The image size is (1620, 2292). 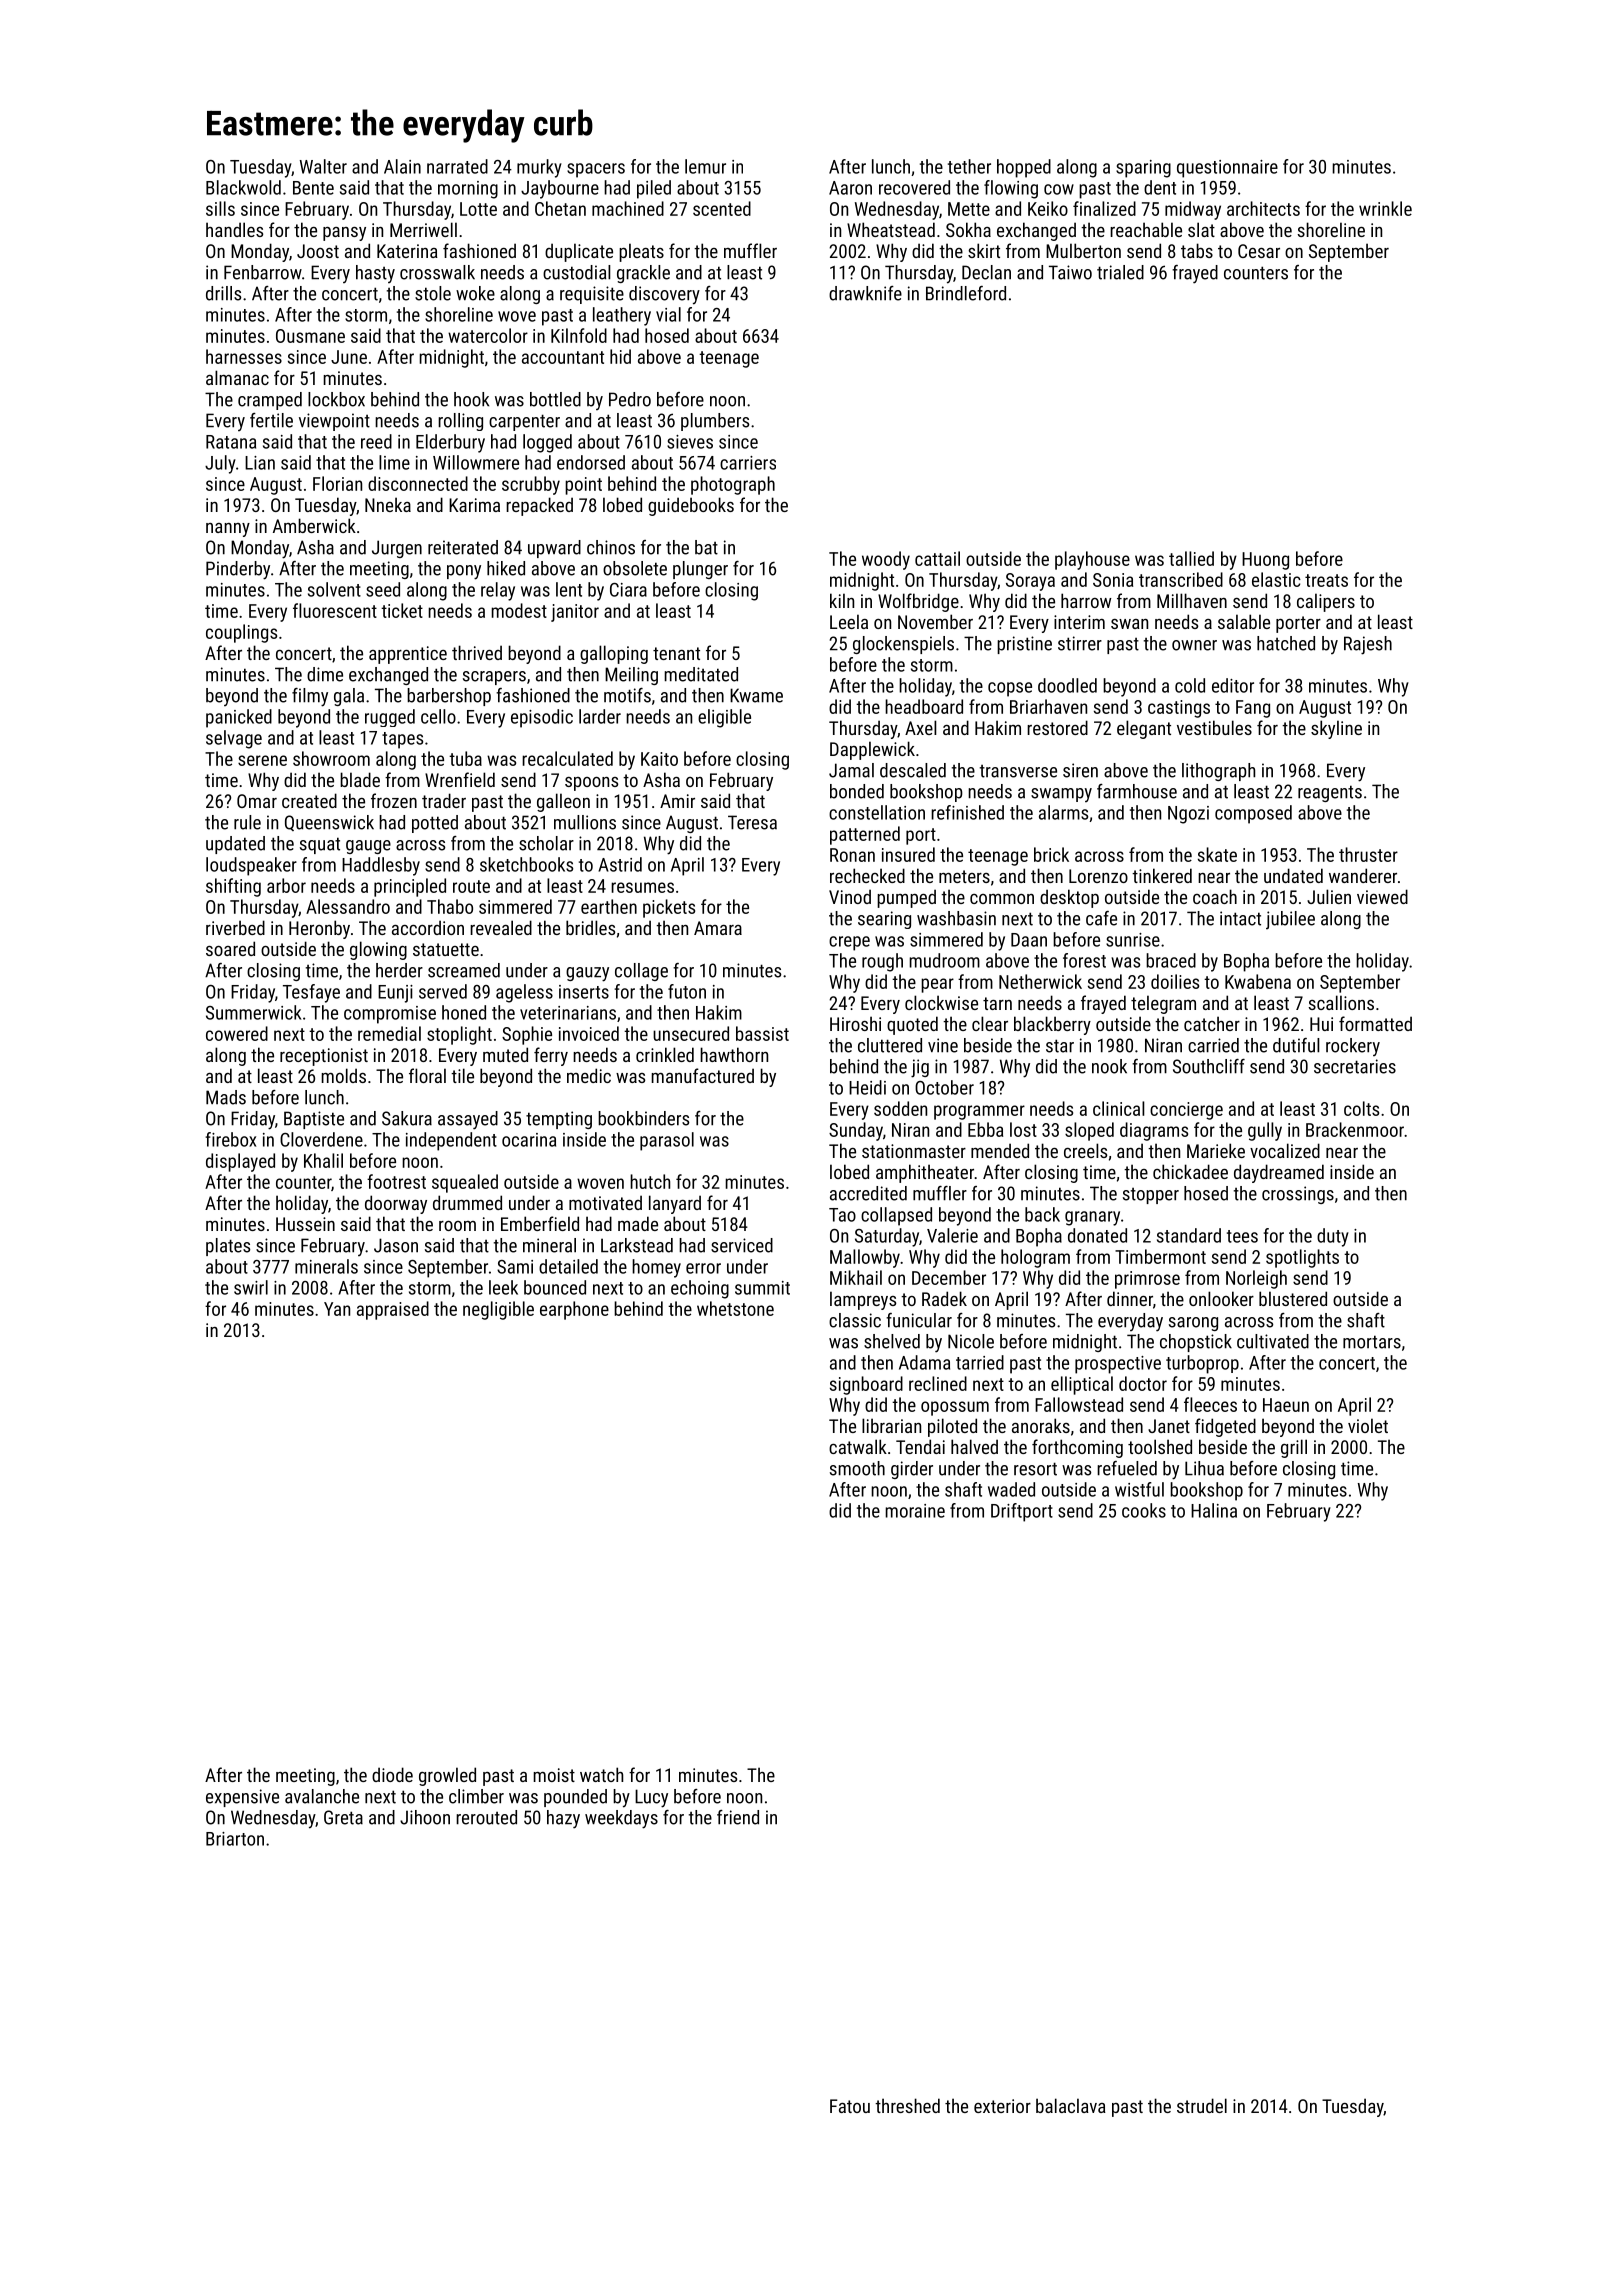 I want to click on Fatou, so click(x=850, y=2106).
